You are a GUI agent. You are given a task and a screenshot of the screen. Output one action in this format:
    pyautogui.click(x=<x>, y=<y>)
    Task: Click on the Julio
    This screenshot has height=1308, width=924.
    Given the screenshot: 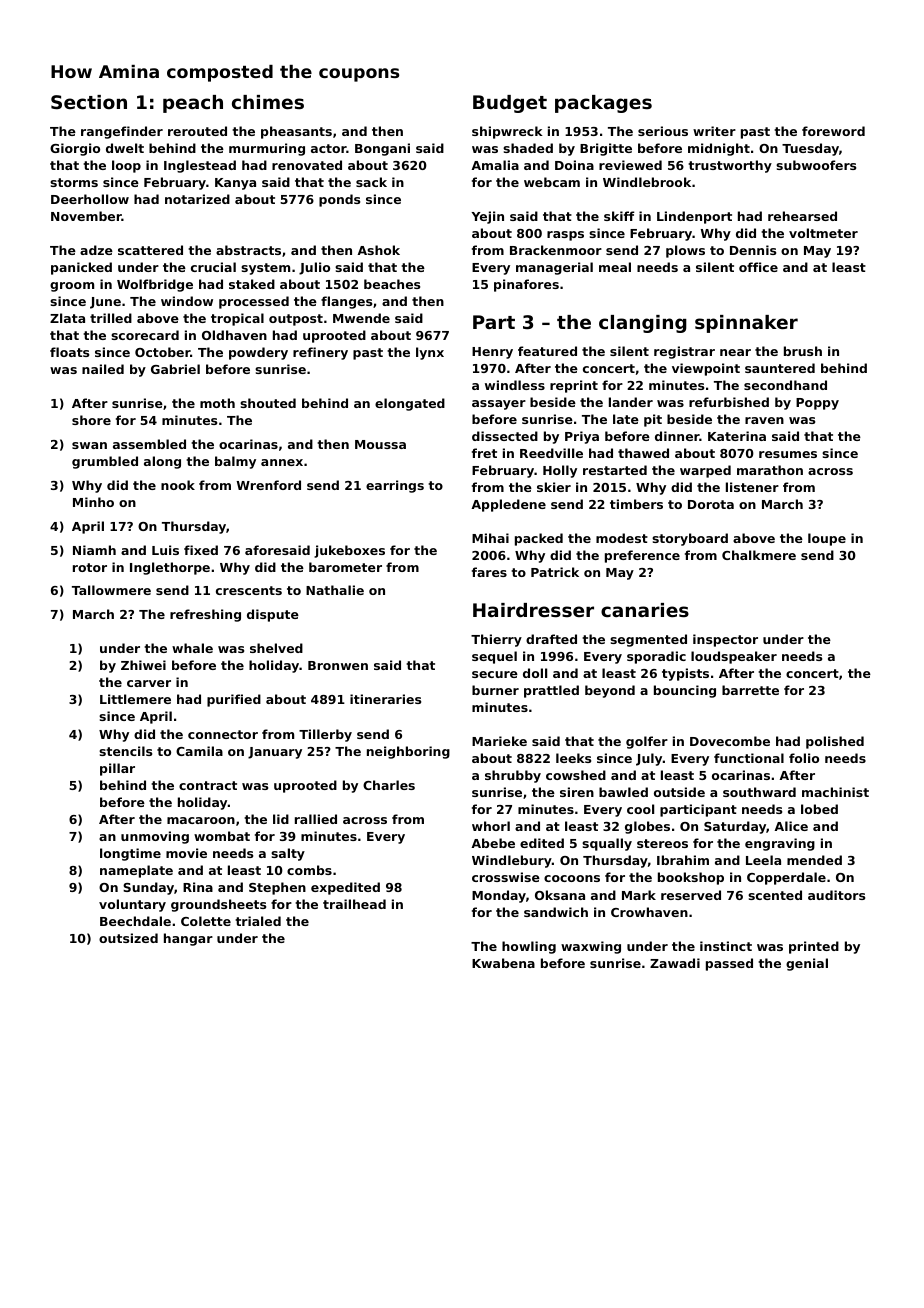 What is the action you would take?
    pyautogui.click(x=314, y=268)
